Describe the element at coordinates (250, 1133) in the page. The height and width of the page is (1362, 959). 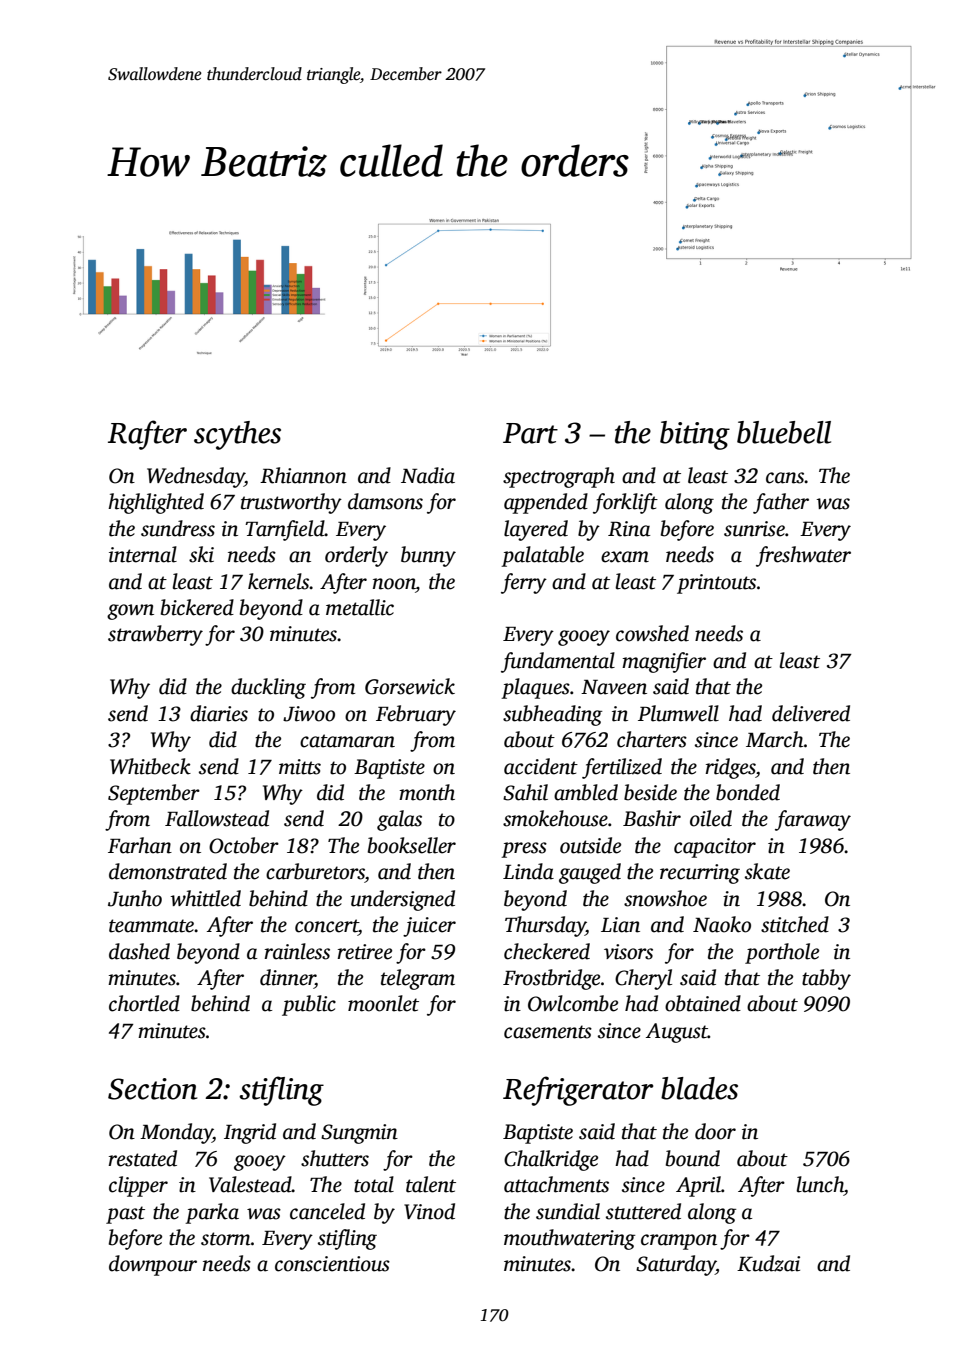
I see `Ingrid` at that location.
